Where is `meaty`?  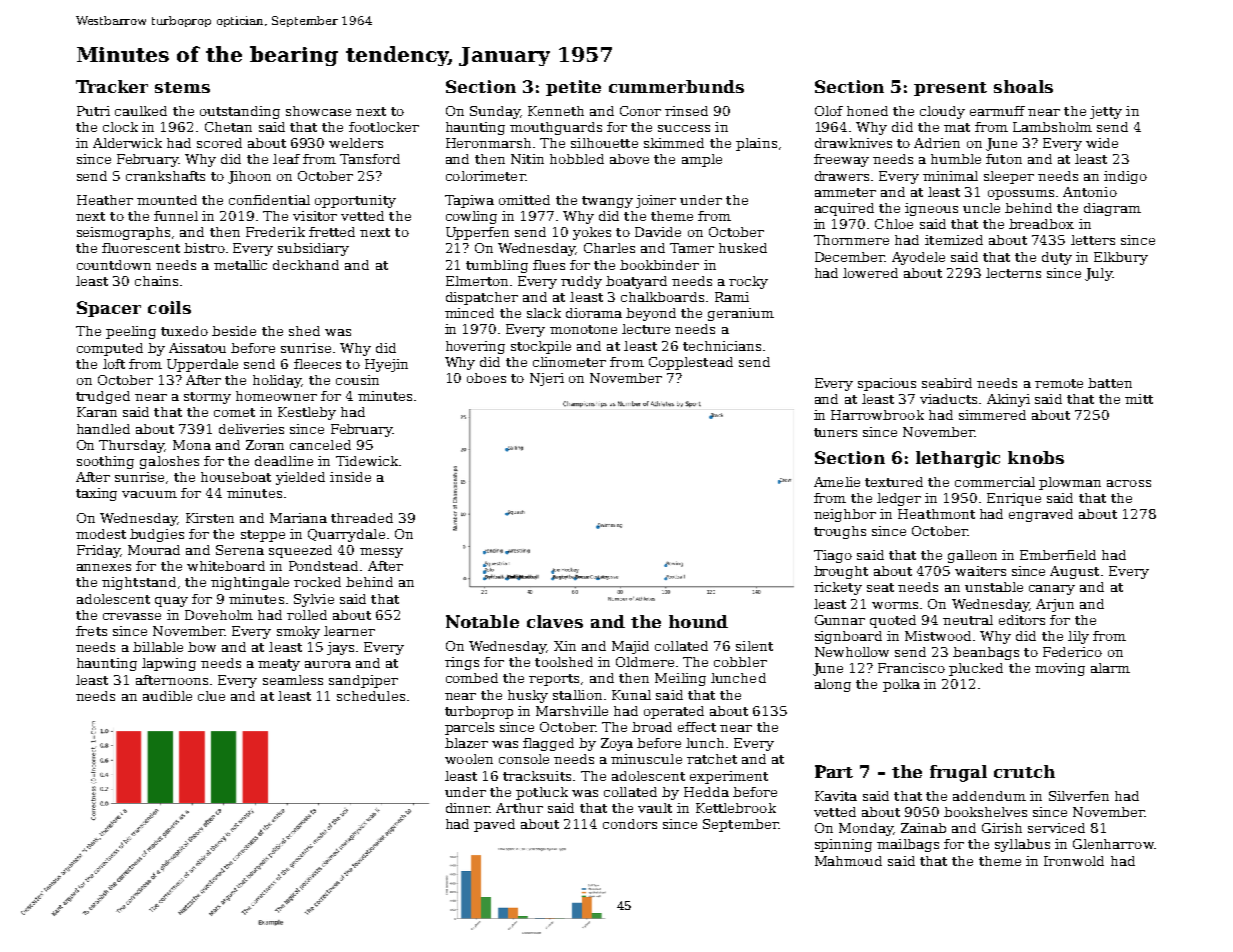
meaty is located at coordinates (279, 665).
